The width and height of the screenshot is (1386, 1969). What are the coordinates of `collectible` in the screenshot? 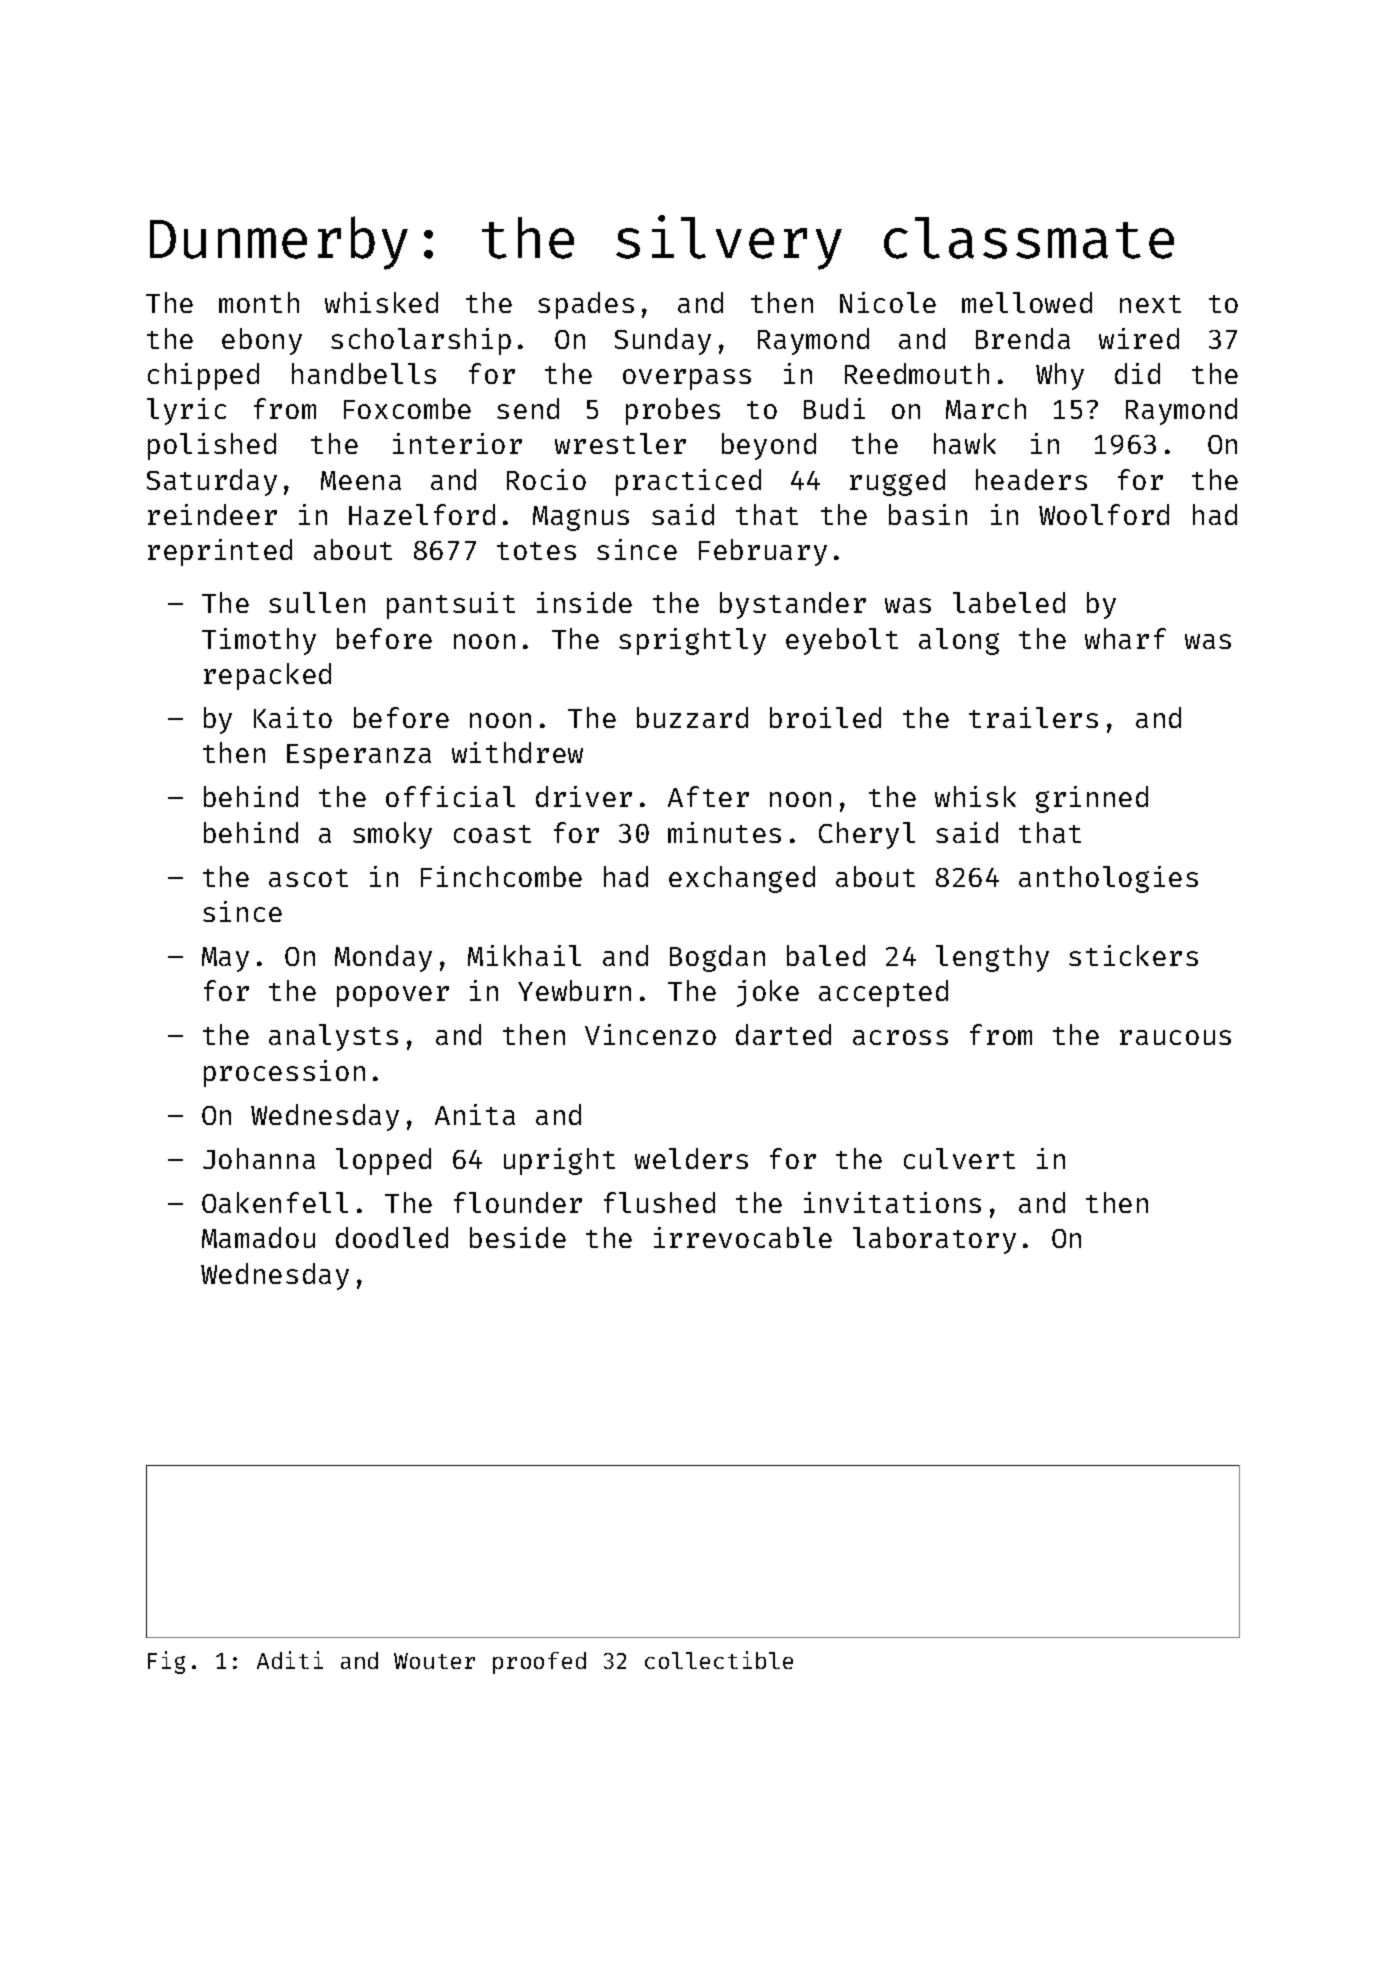 It's located at (719, 1660).
